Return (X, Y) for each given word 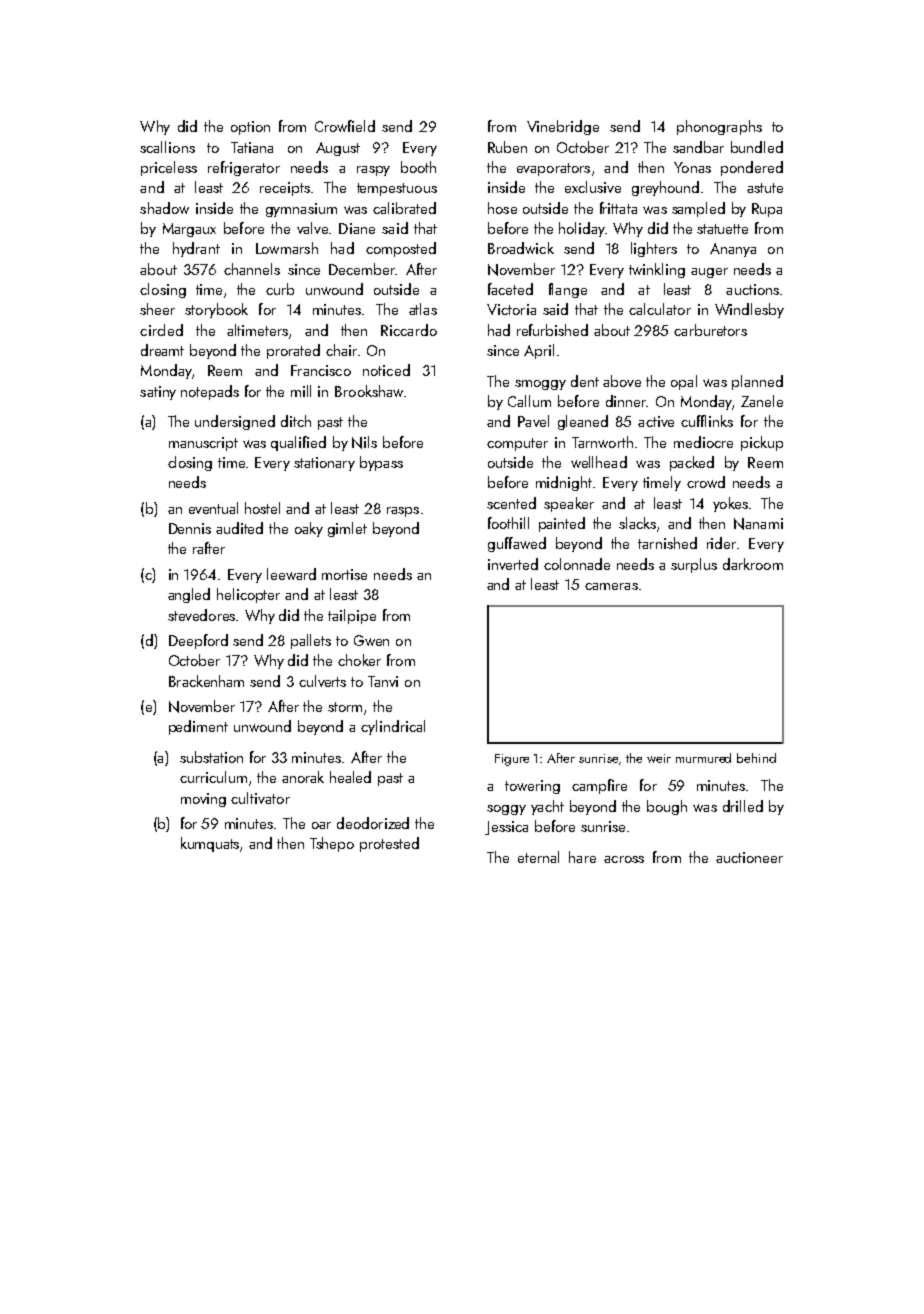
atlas (423, 309)
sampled (698, 209)
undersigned (235, 422)
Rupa (767, 210)
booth (418, 167)
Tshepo (332, 844)
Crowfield (345, 126)
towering (532, 787)
